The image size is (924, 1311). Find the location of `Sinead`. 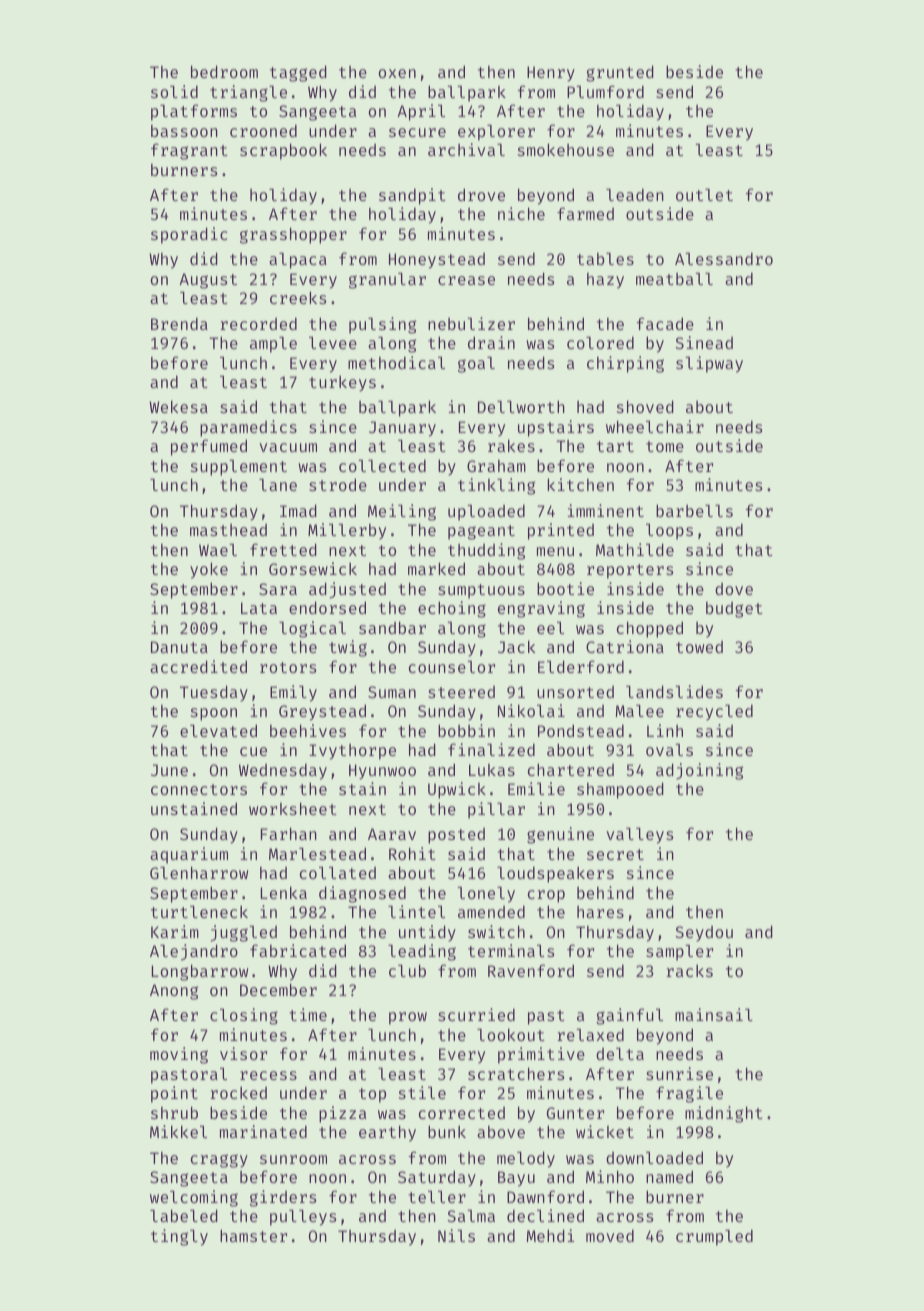

Sinead is located at coordinates (704, 342).
